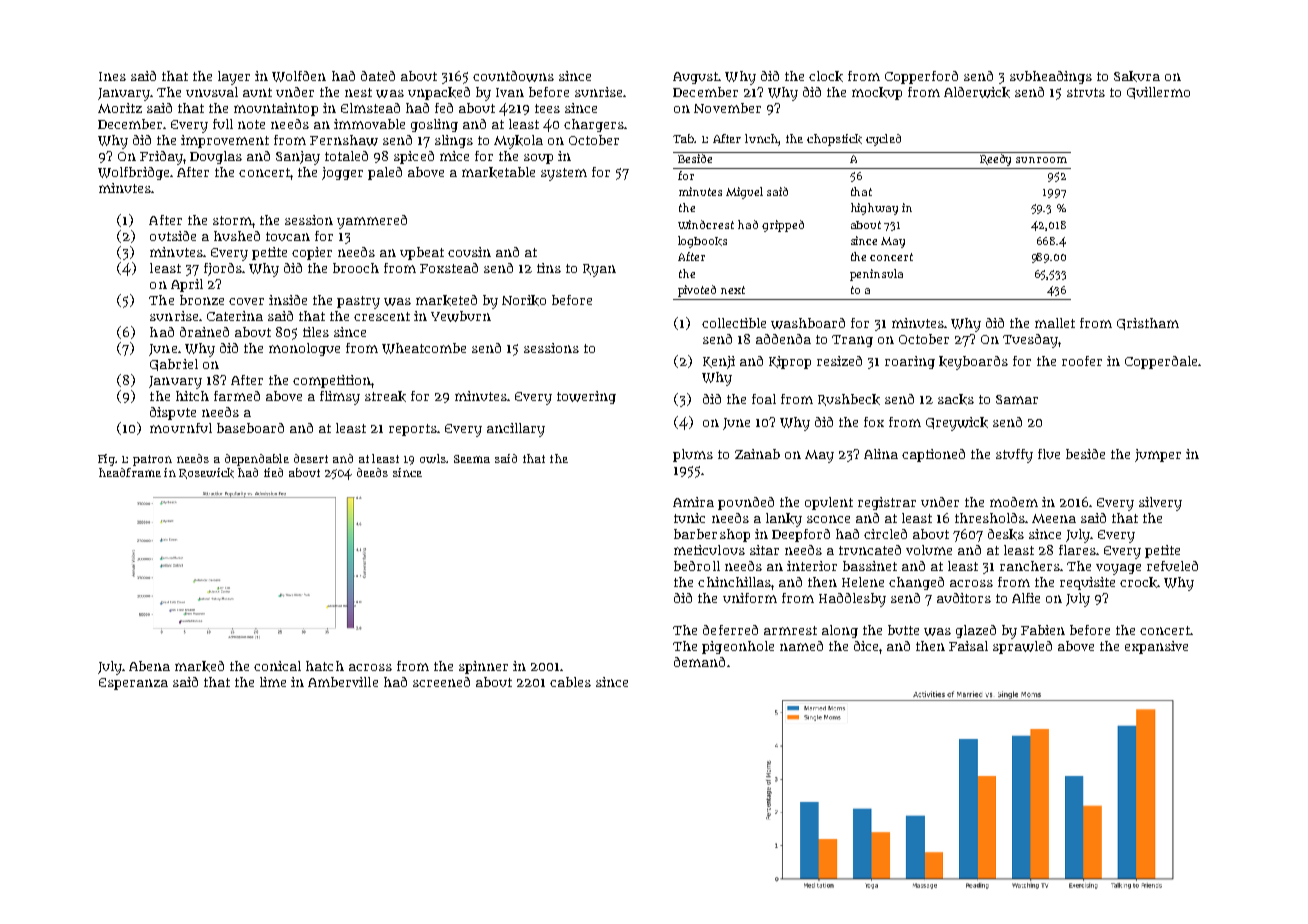  What do you see at coordinates (761, 138) in the image?
I see `lunch` at bounding box center [761, 138].
